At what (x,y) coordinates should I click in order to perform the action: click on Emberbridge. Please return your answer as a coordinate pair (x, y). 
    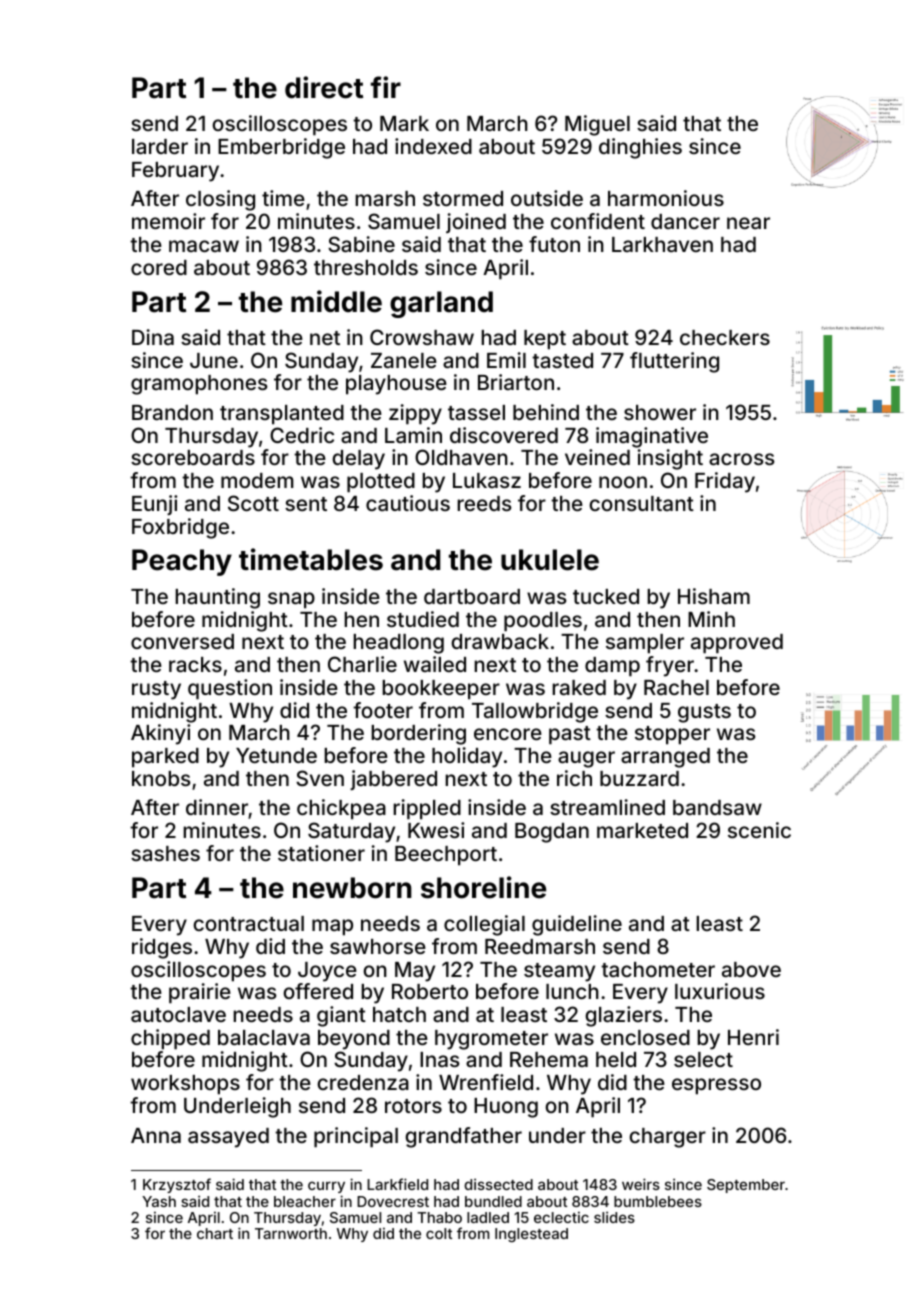
    Looking at the image, I should click on (281, 148).
